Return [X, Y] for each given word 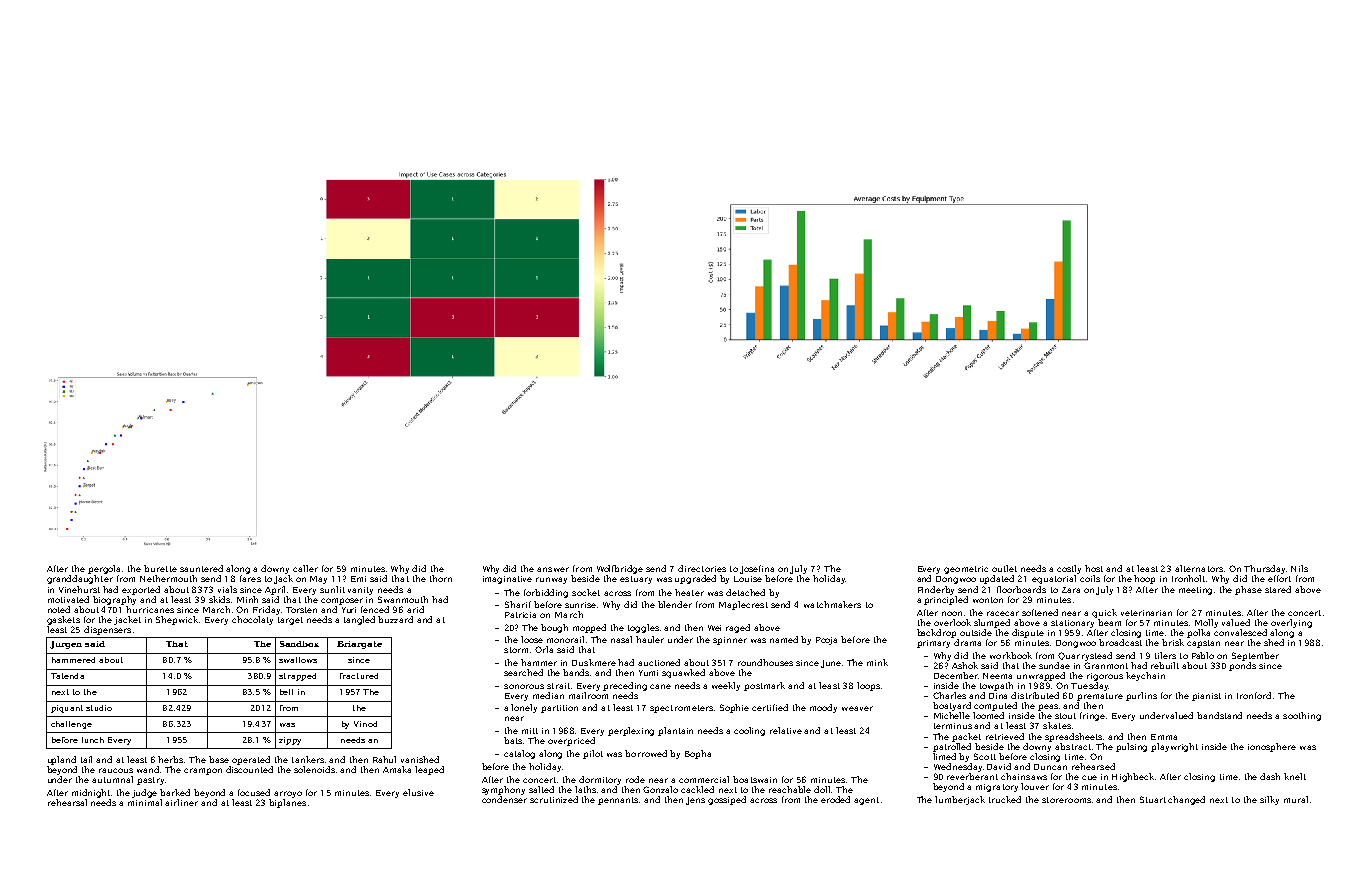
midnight [91, 793]
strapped [297, 677]
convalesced [1240, 632]
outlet [1004, 568]
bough [554, 628]
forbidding [546, 593]
